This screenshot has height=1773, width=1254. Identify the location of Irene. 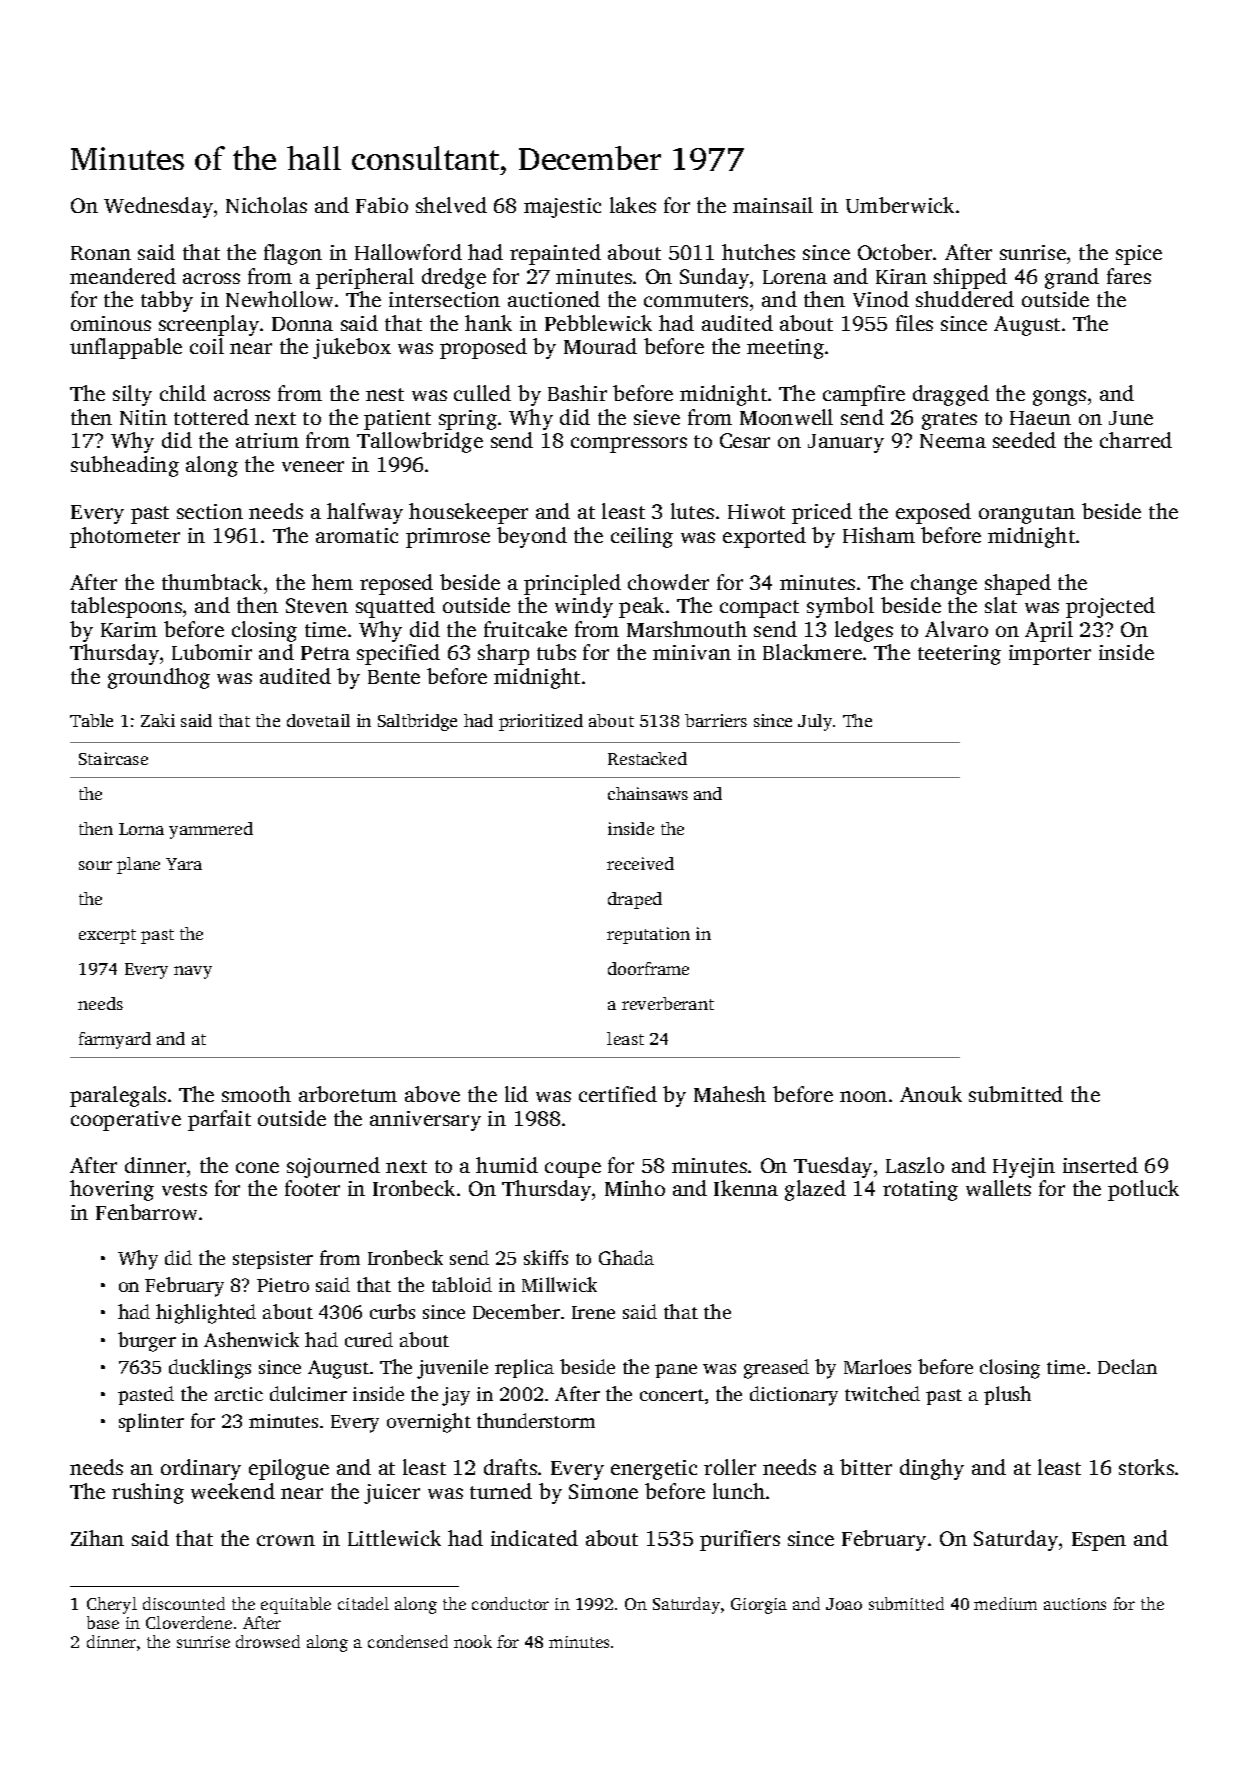
(593, 1312).
